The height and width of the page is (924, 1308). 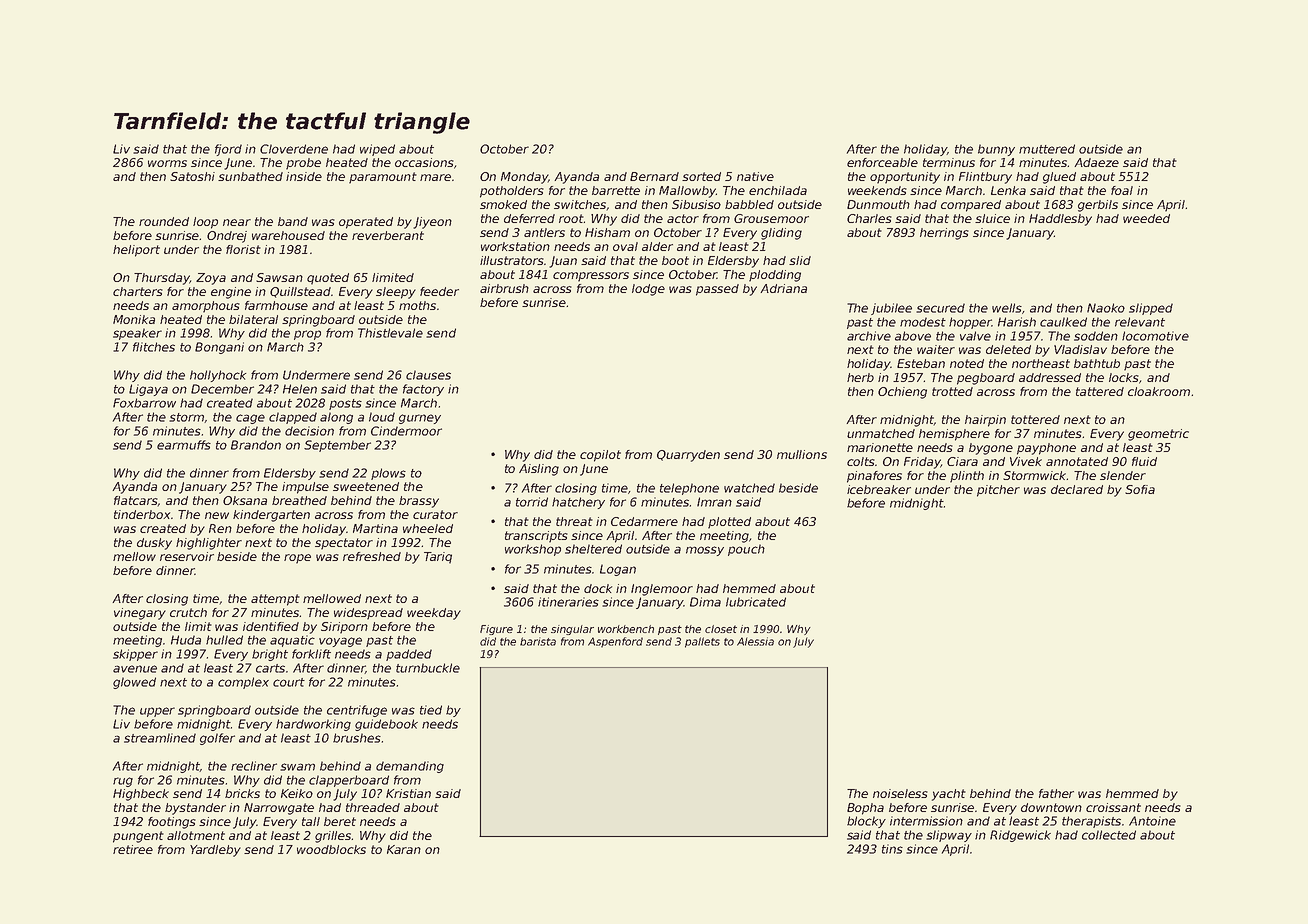 What do you see at coordinates (377, 150) in the page?
I see `wiped` at bounding box center [377, 150].
